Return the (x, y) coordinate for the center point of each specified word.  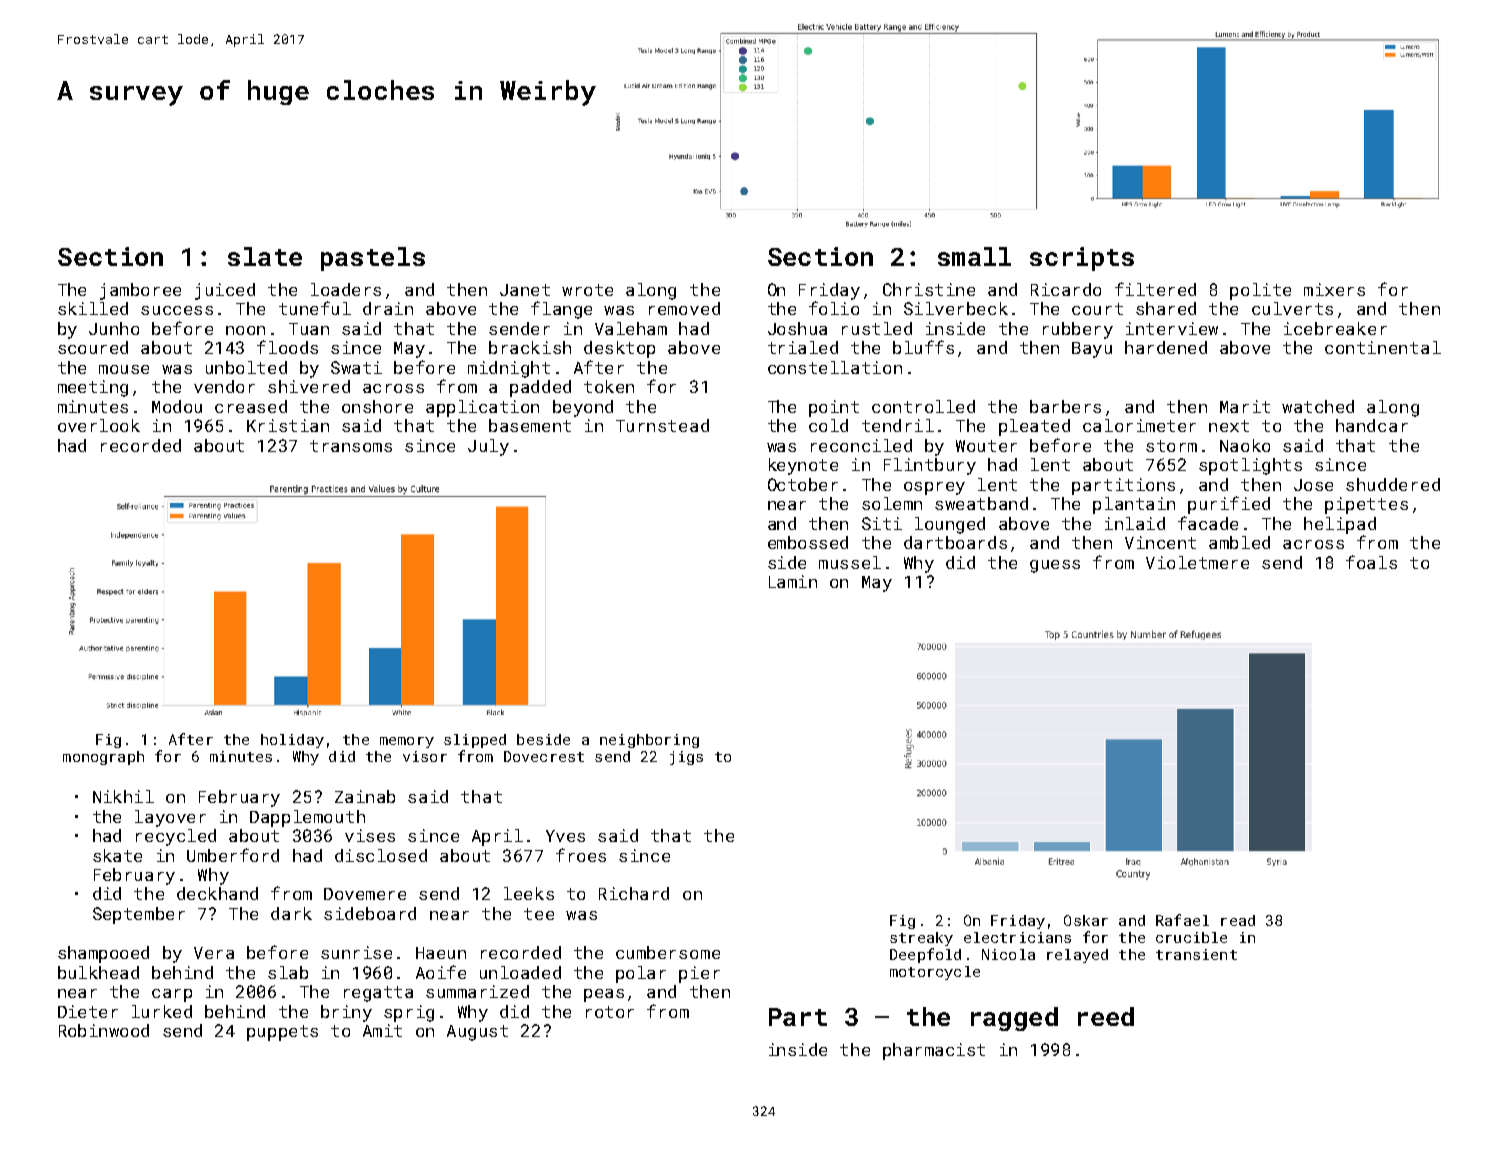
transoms (351, 446)
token (609, 386)
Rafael (1182, 920)
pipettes (1366, 505)
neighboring (649, 741)
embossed (808, 542)
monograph (103, 758)
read (1238, 920)
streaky (921, 939)
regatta (378, 994)
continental (1383, 347)
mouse (124, 369)
